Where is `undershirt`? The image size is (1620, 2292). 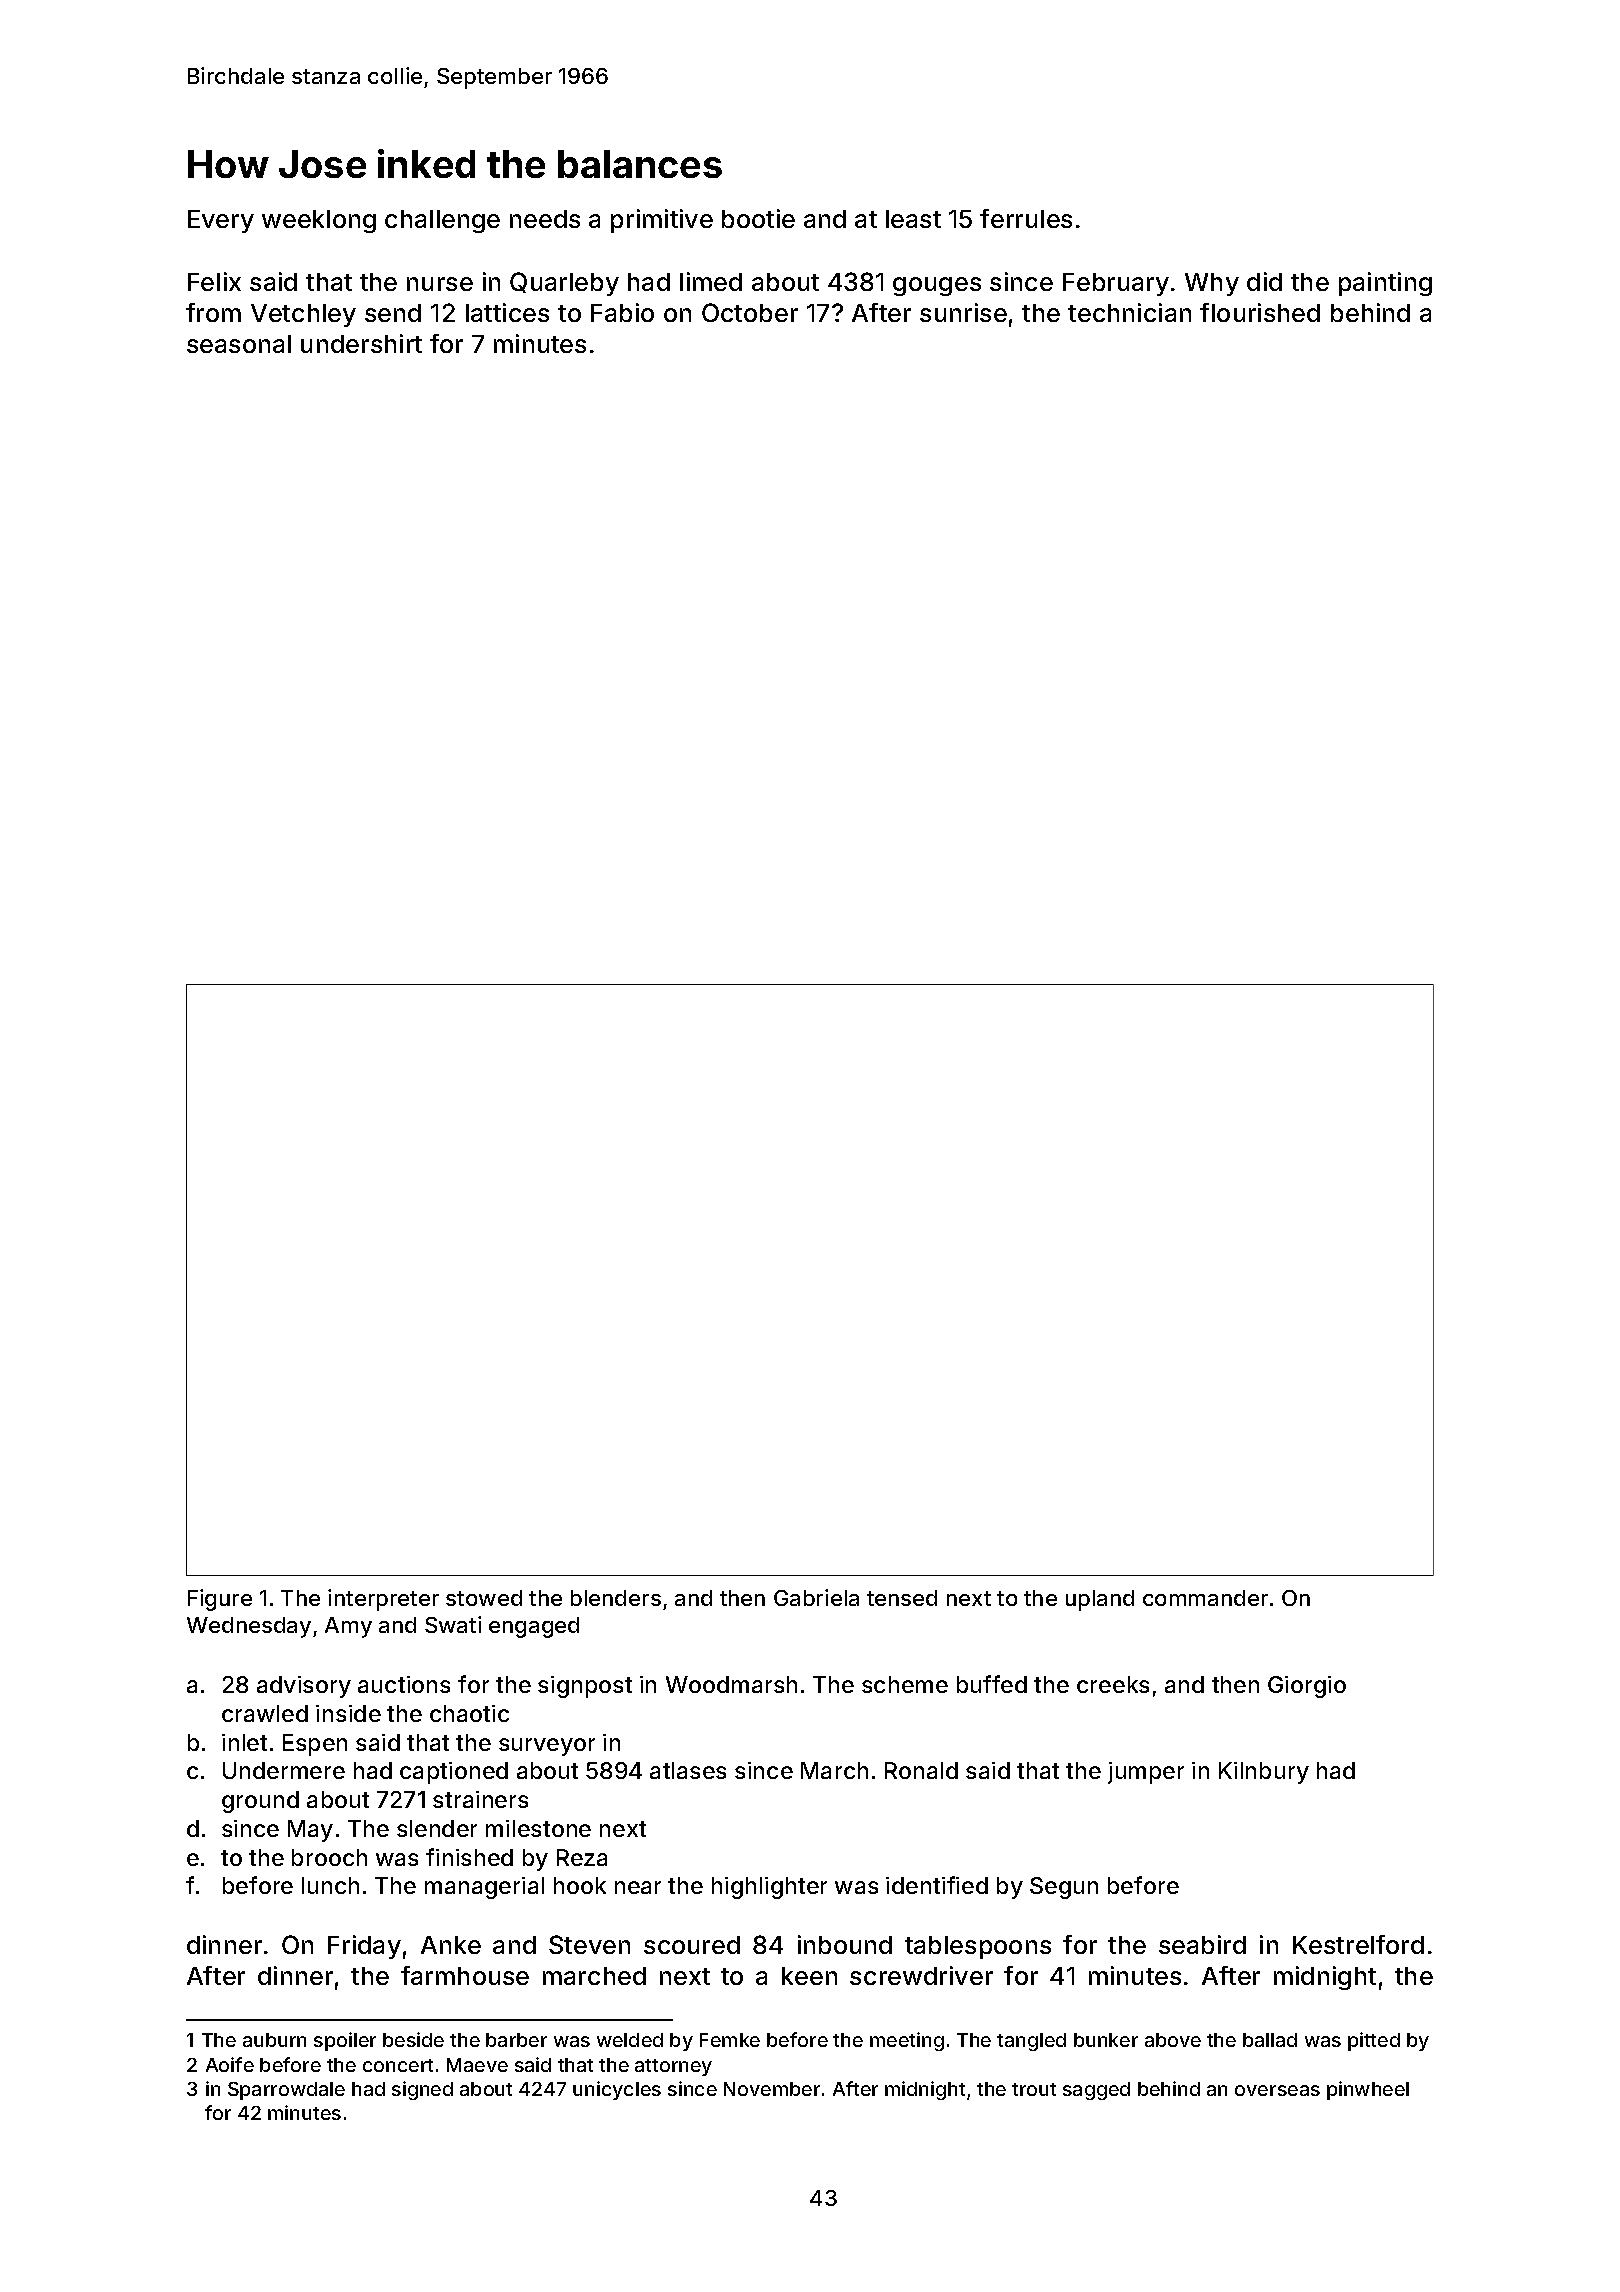
undershirt is located at coordinates (361, 343).
